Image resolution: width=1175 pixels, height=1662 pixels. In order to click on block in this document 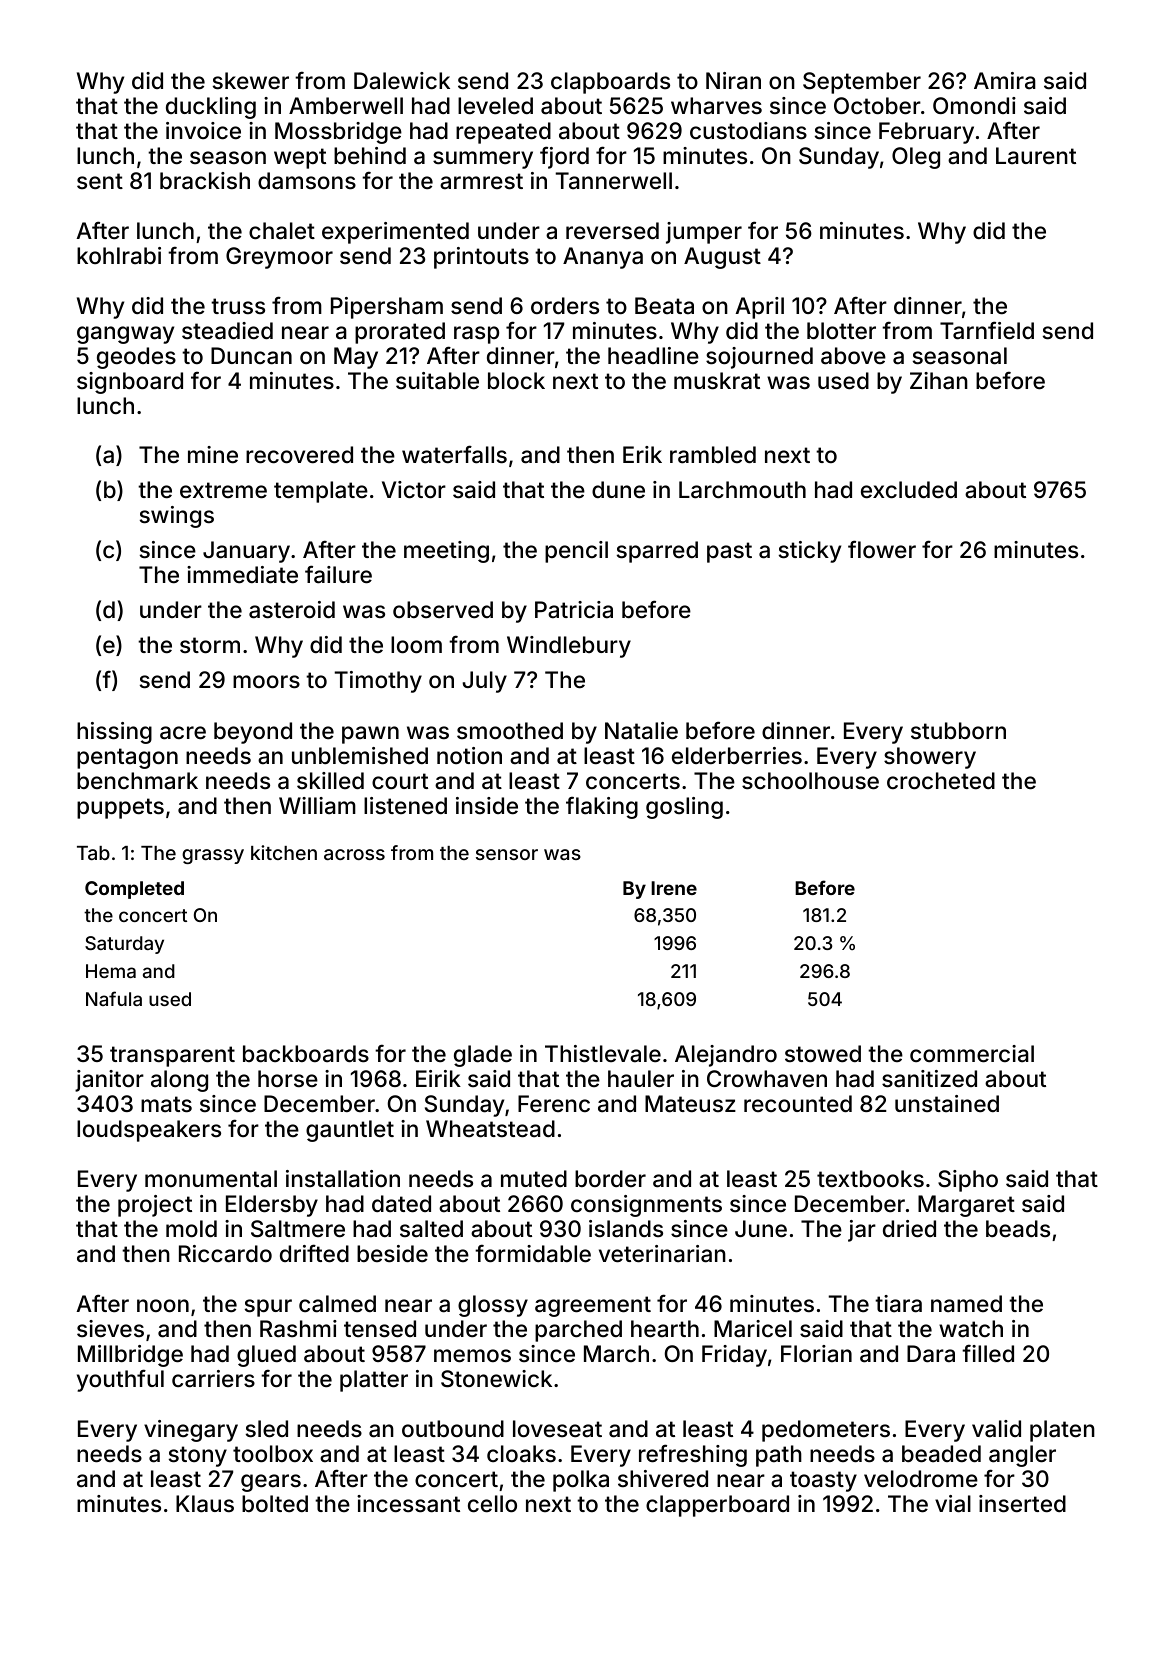, I will do `click(516, 381)`.
